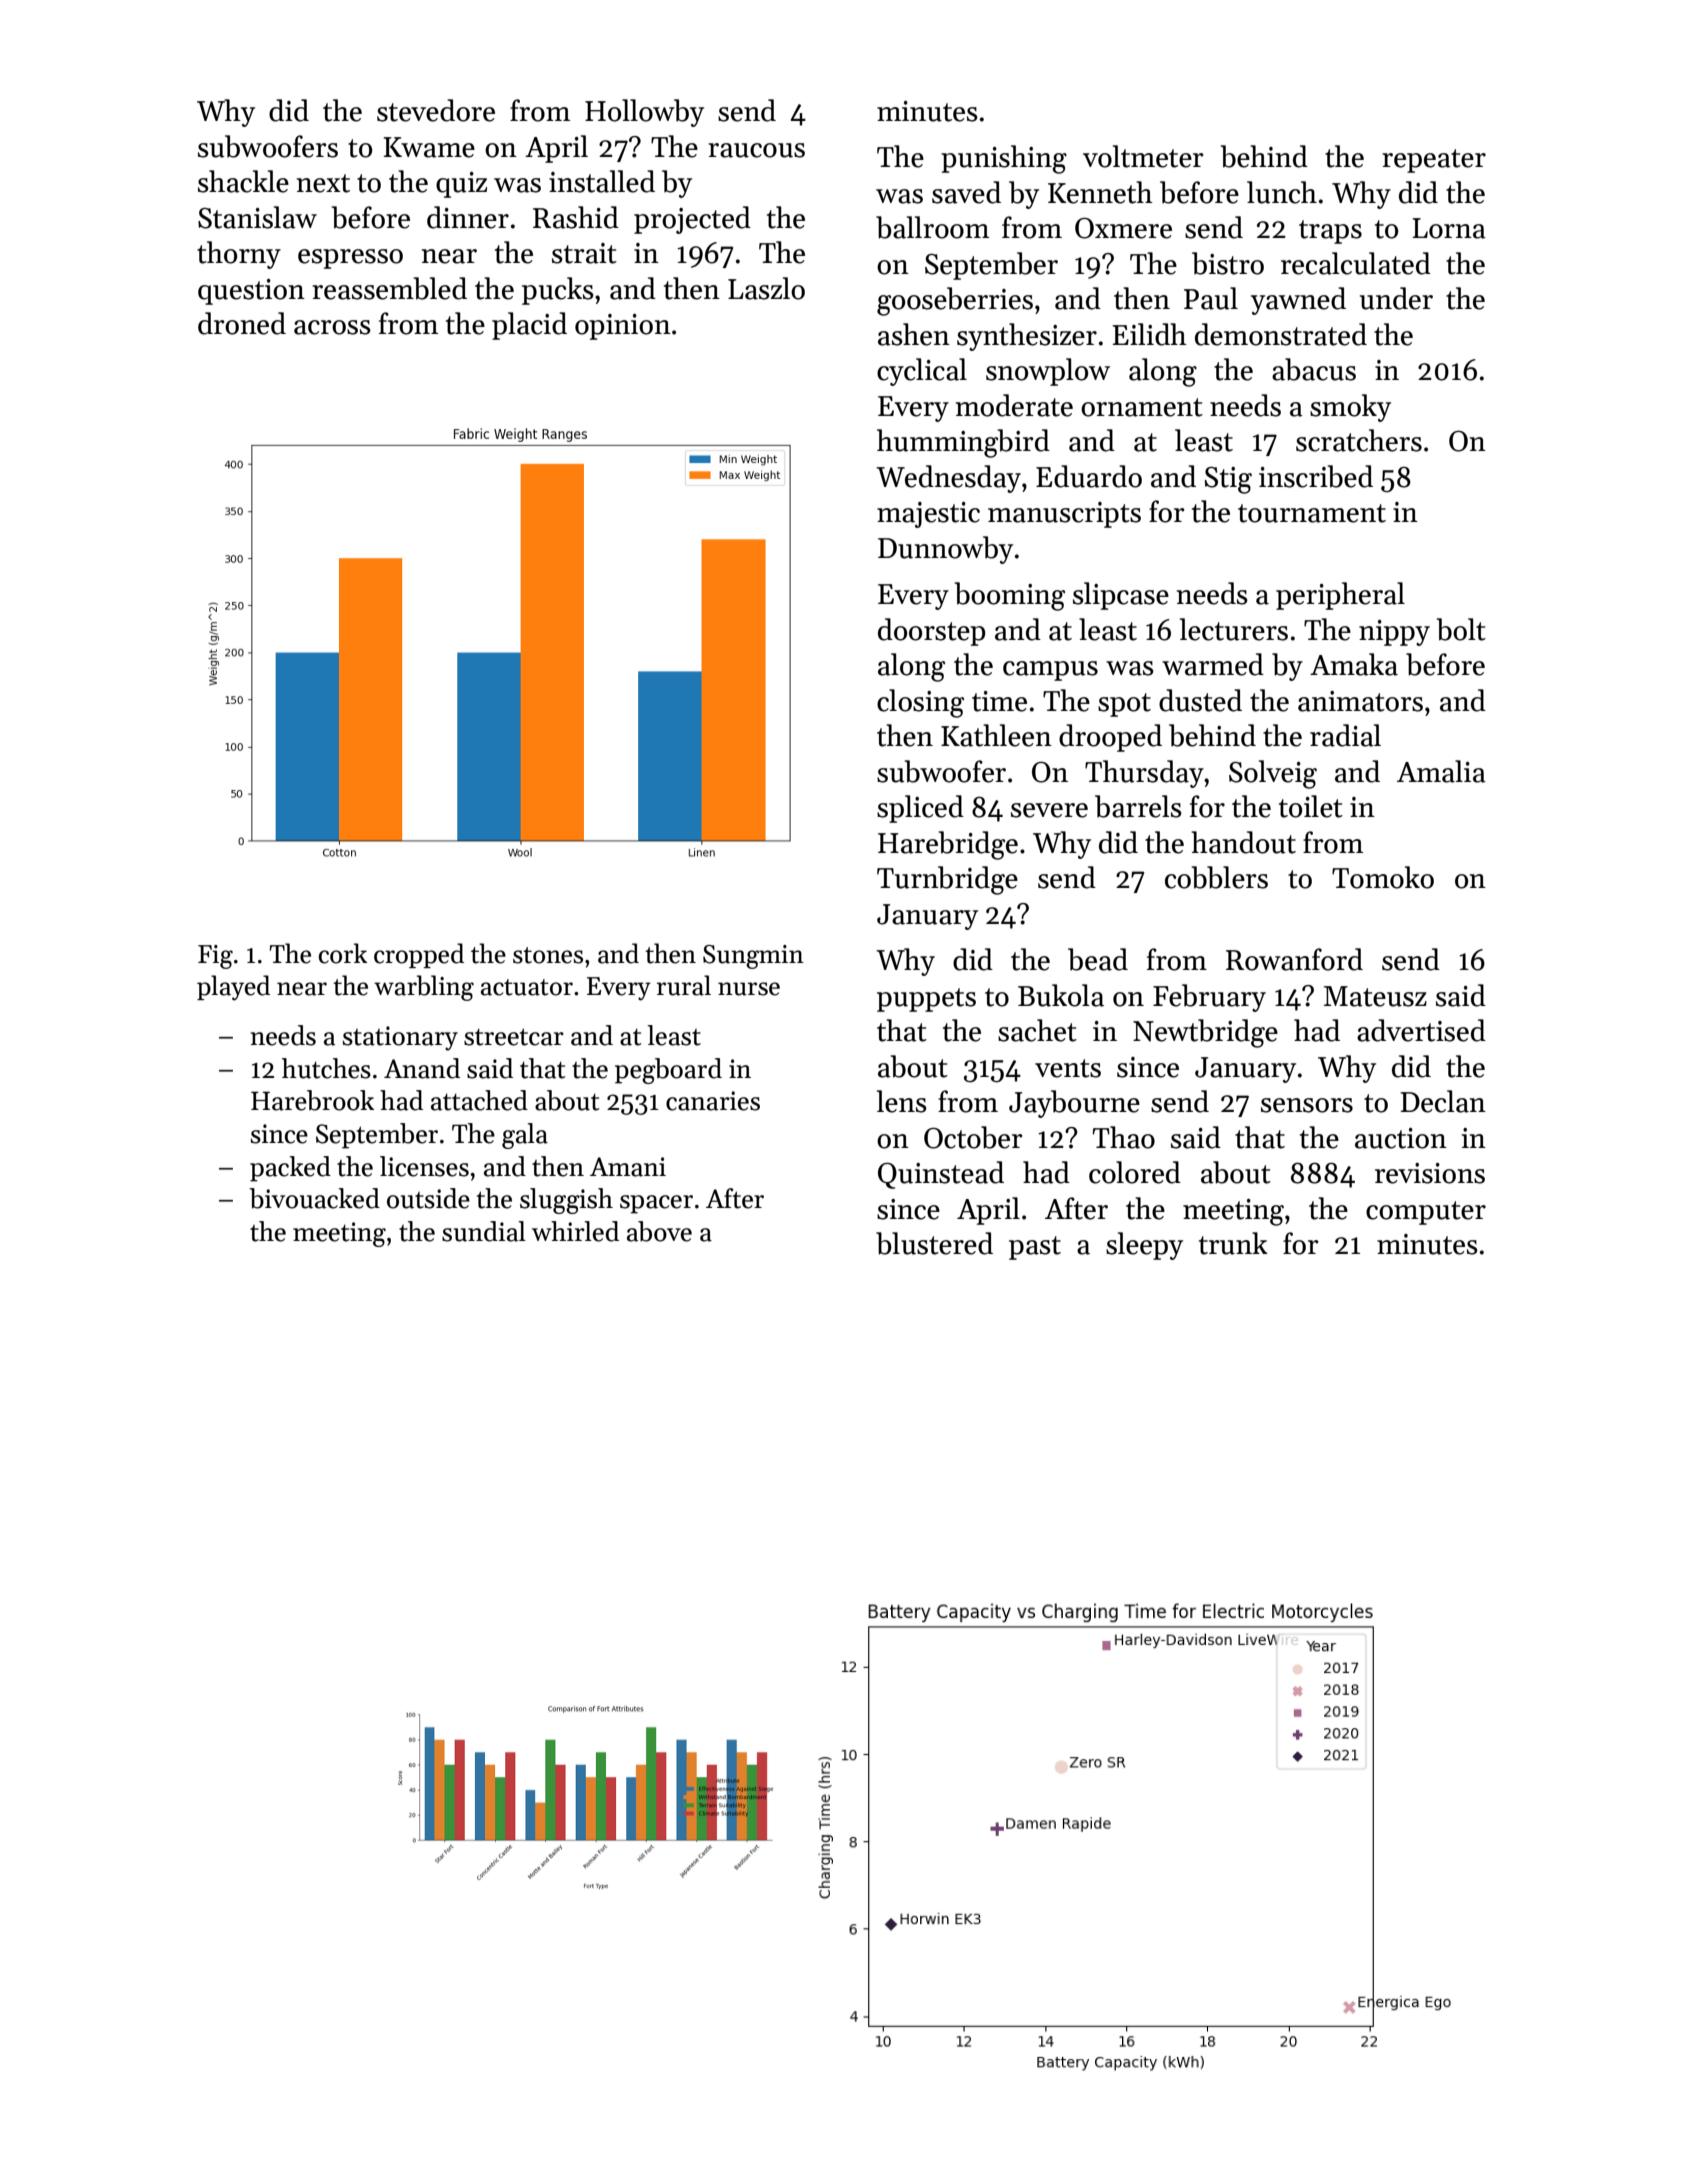 The width and height of the screenshot is (1683, 2178). I want to click on opinion, so click(623, 327).
